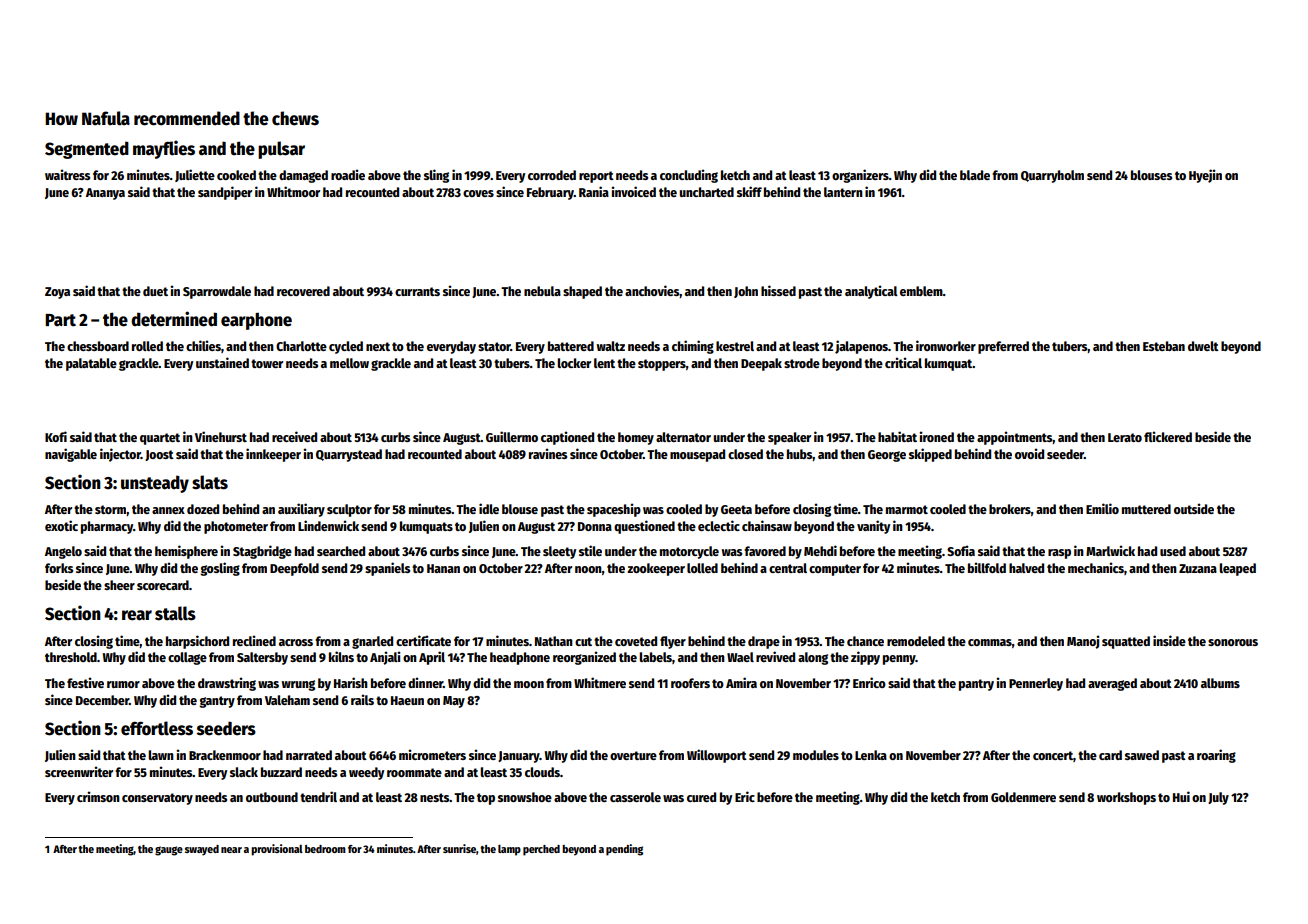  I want to click on Kofi, so click(56, 436).
